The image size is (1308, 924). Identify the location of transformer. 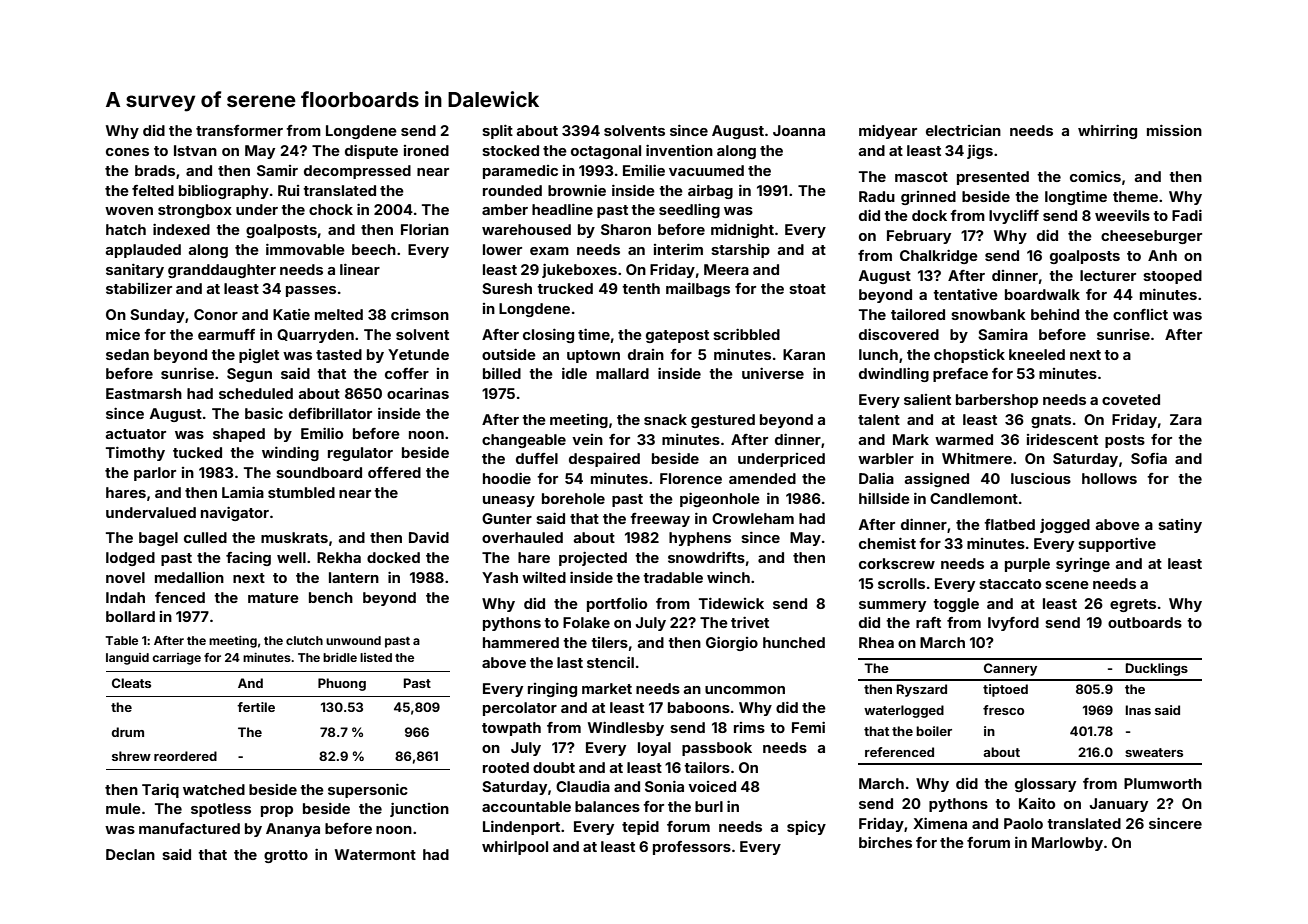
(239, 130).
